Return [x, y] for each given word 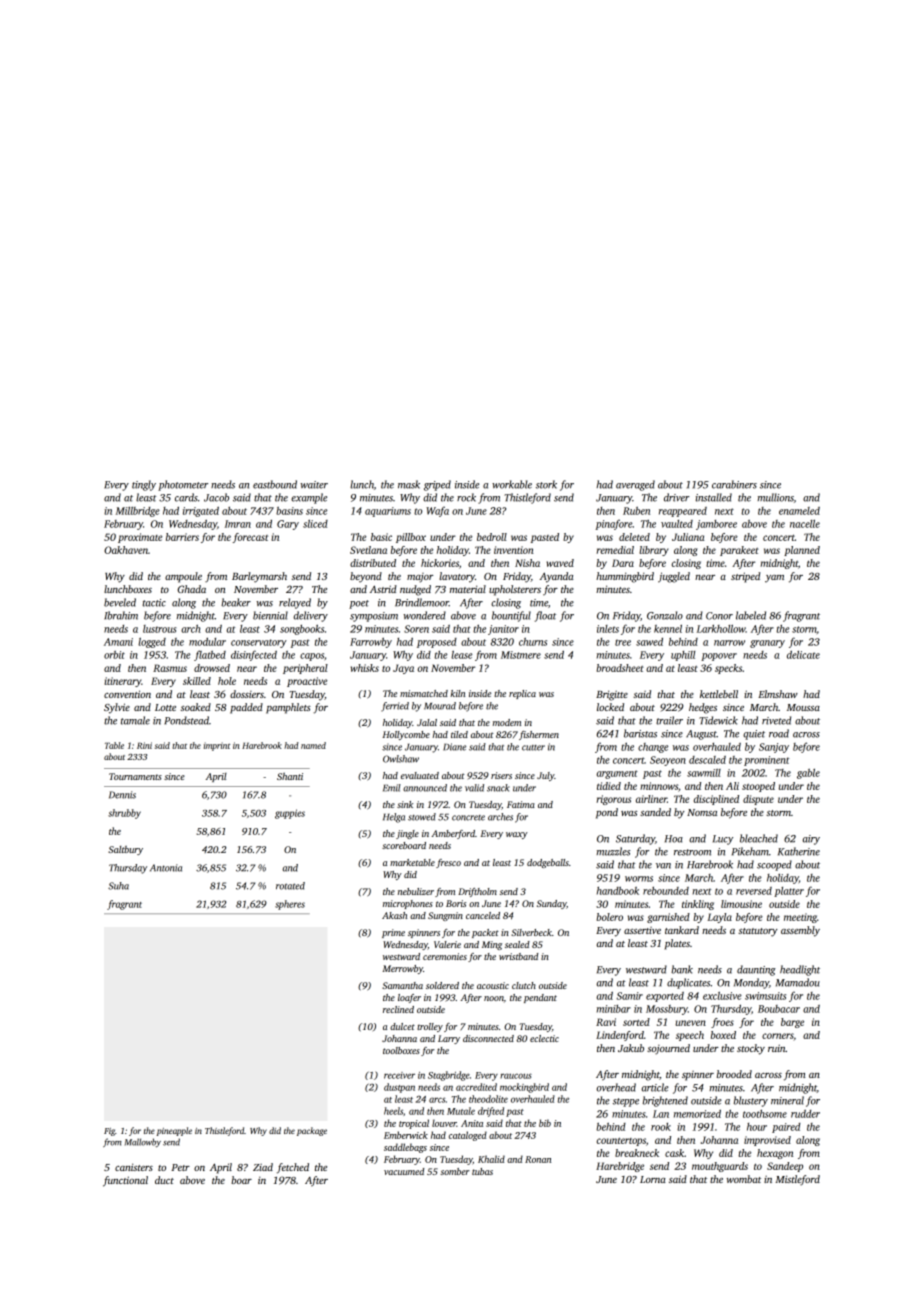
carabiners [734, 484]
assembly [800, 931]
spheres [290, 905]
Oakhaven [126, 550]
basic [381, 537]
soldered [442, 985]
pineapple [174, 1131]
